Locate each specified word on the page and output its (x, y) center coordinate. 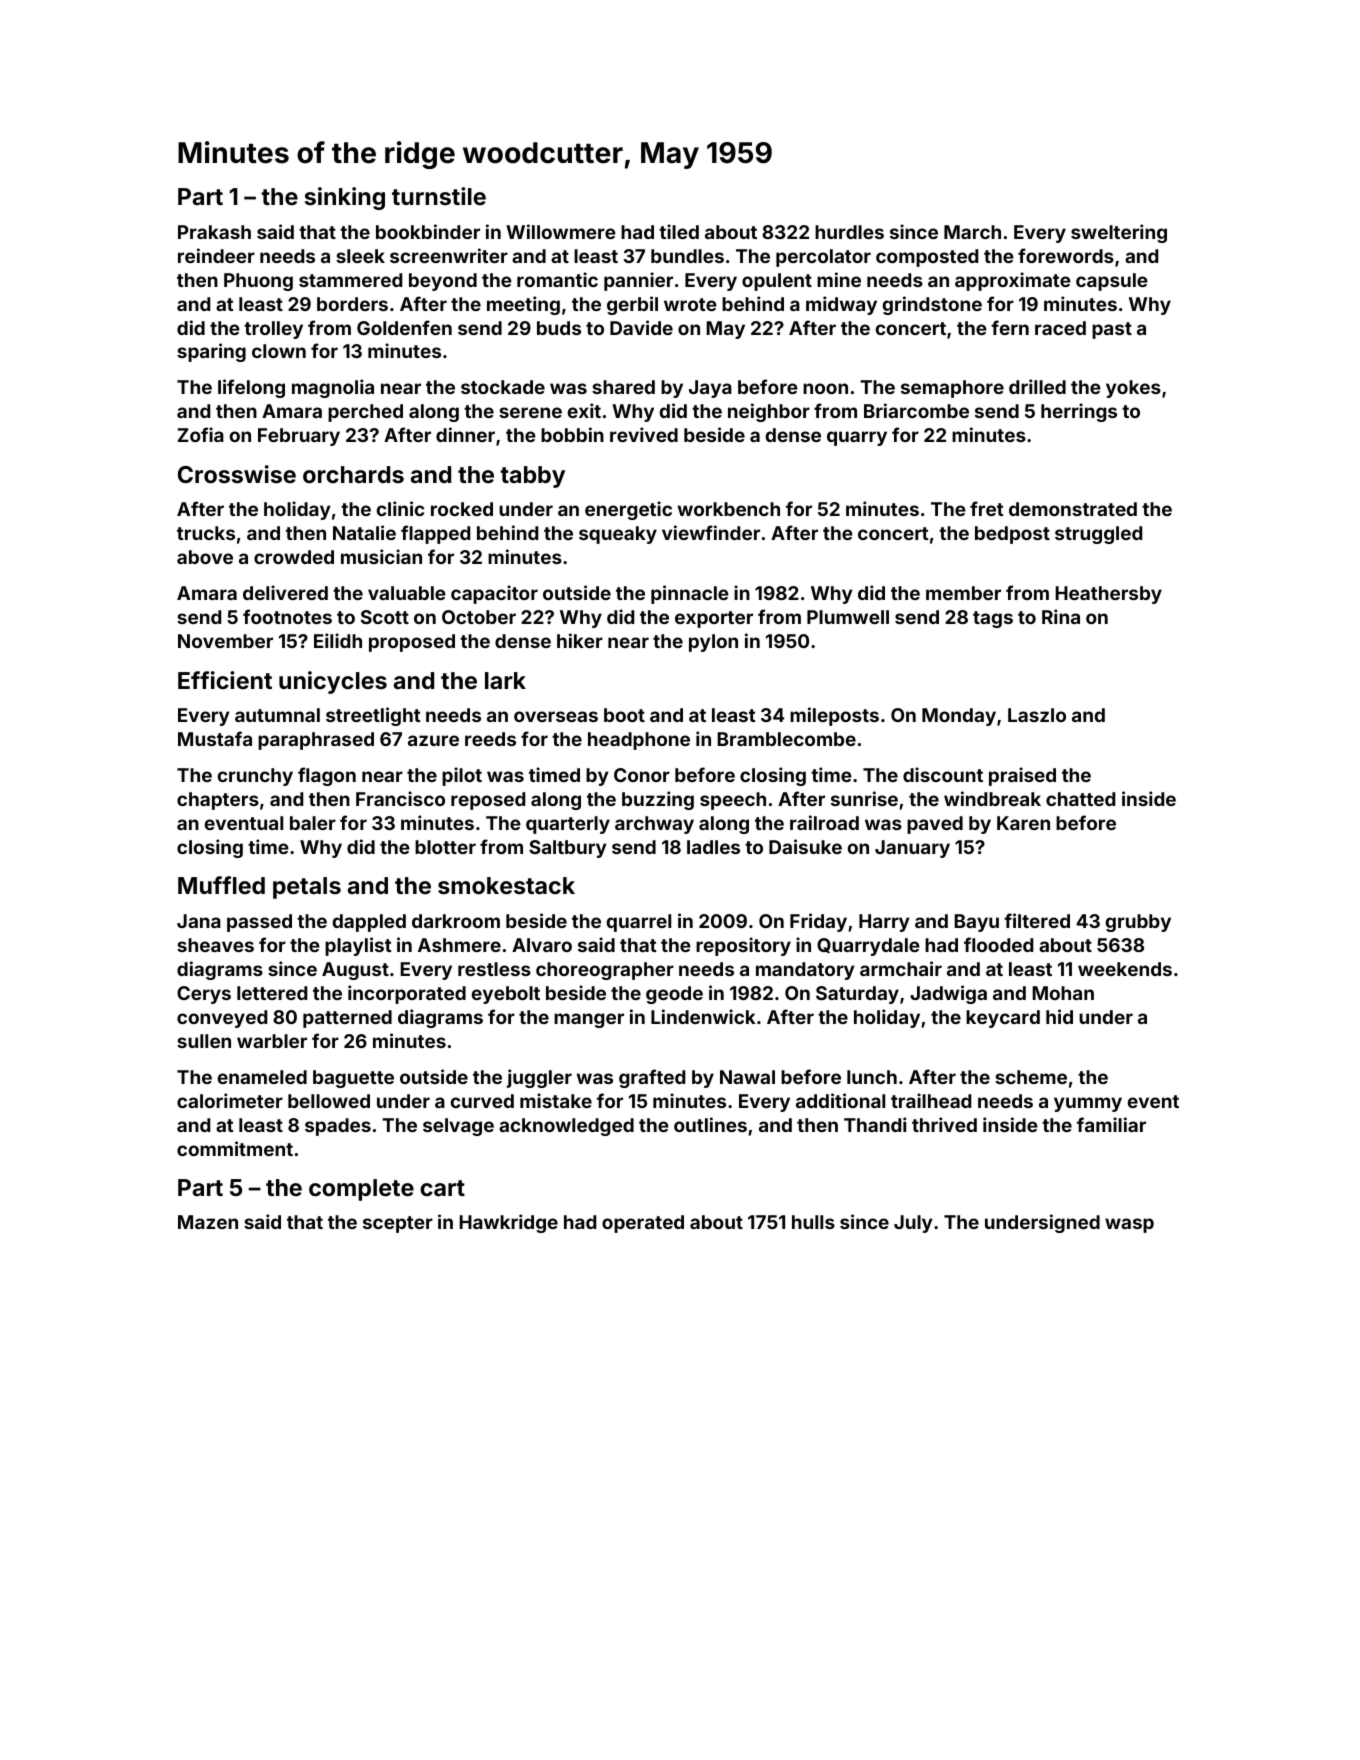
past (1112, 330)
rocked (462, 509)
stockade (503, 387)
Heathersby (1108, 595)
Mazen (208, 1222)
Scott (385, 617)
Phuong (258, 282)
